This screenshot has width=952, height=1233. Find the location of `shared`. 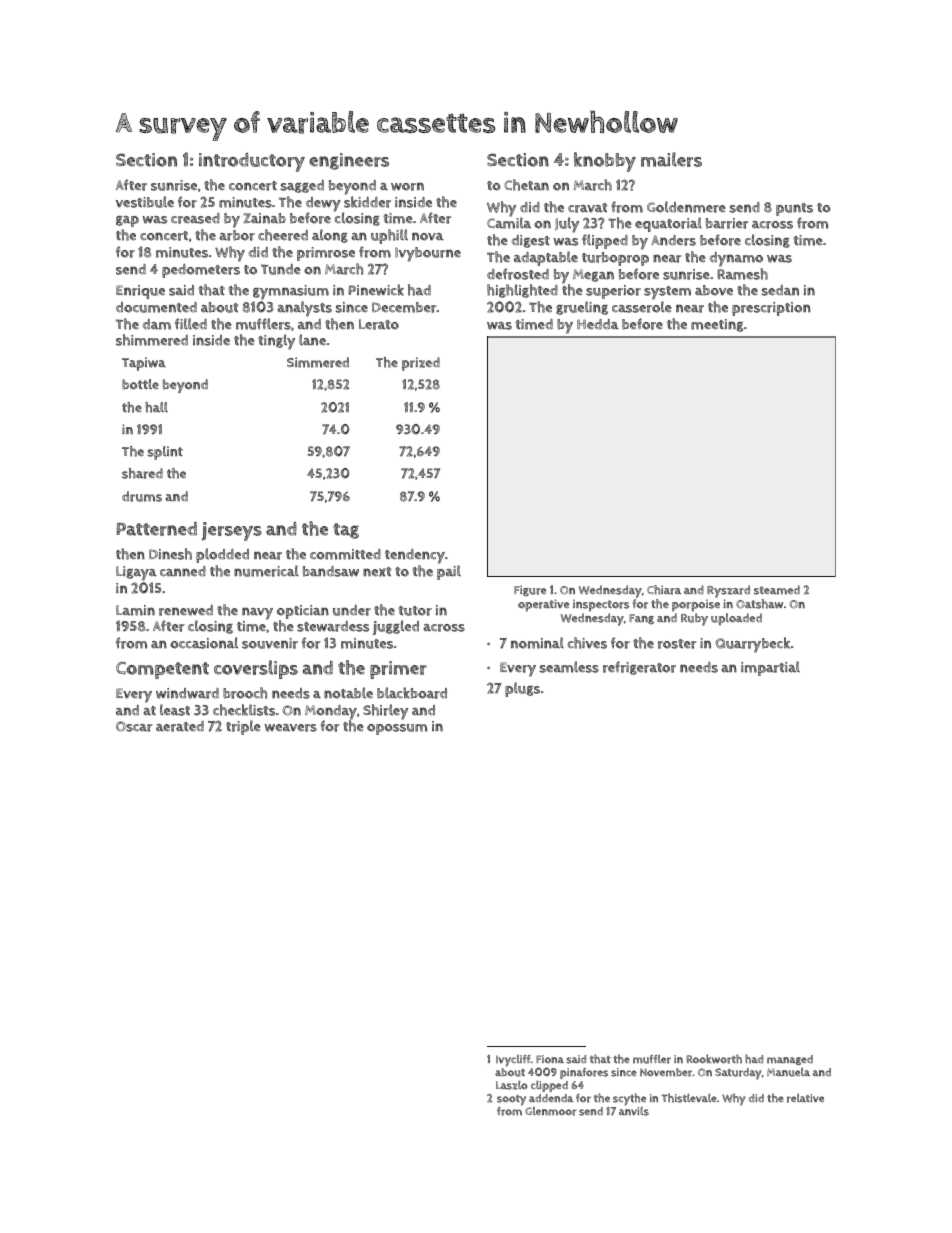

shared is located at coordinates (142, 473).
